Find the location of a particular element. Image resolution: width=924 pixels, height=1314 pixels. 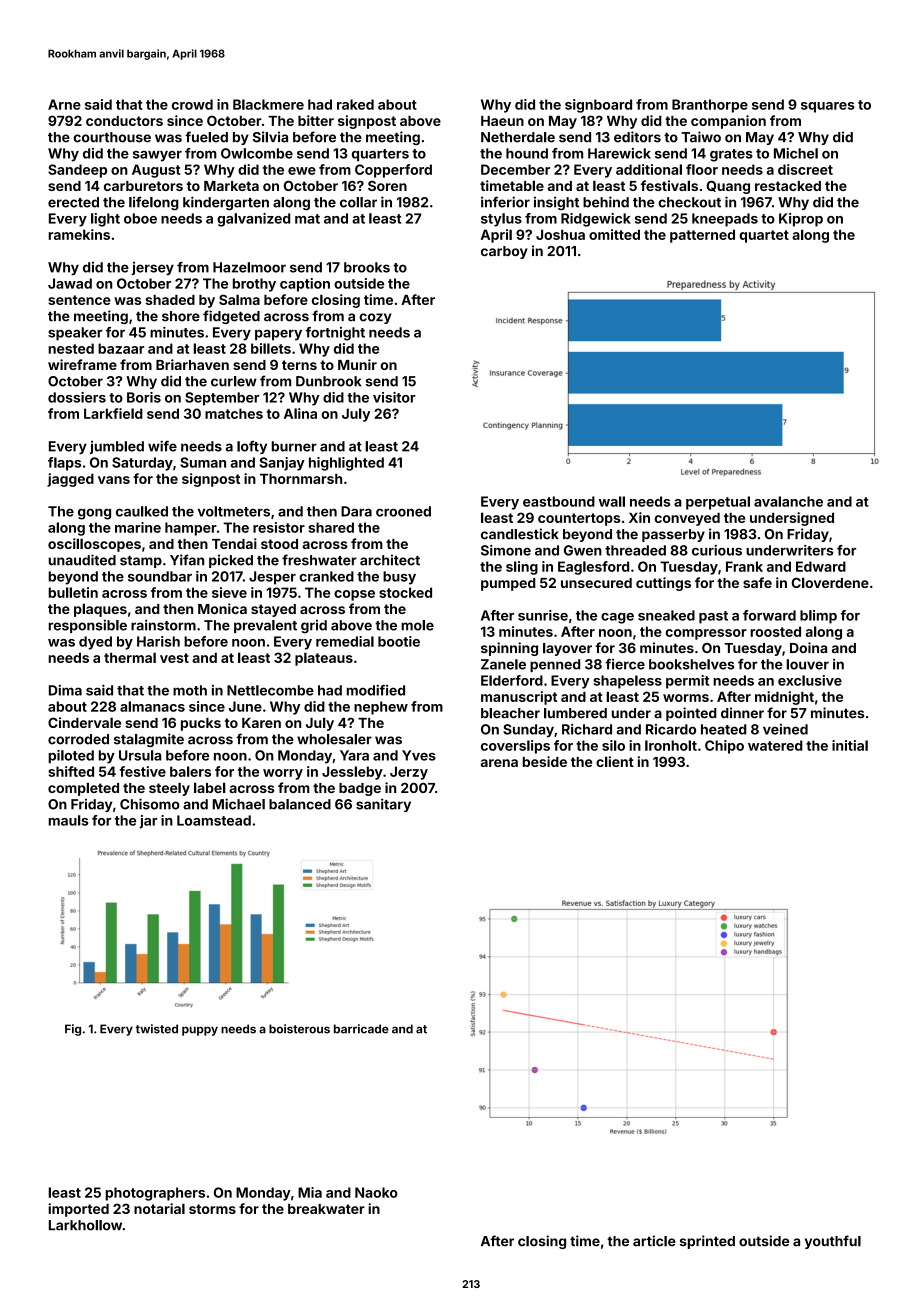

boisterous is located at coordinates (299, 1029).
